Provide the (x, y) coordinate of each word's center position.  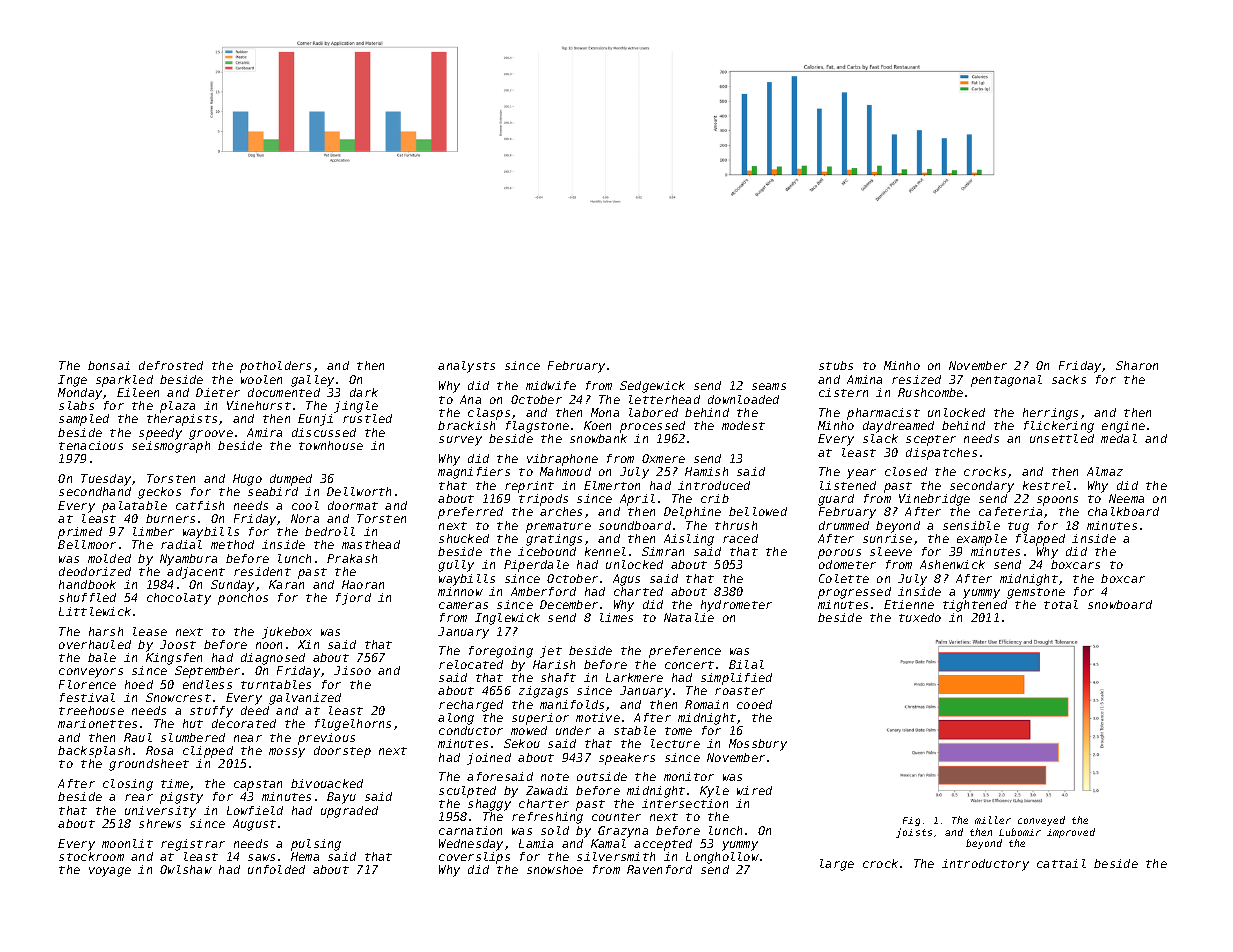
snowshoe (555, 869)
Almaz (1105, 471)
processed (652, 427)
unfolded (276, 869)
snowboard (1120, 604)
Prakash (352, 558)
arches (561, 511)
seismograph (171, 447)
